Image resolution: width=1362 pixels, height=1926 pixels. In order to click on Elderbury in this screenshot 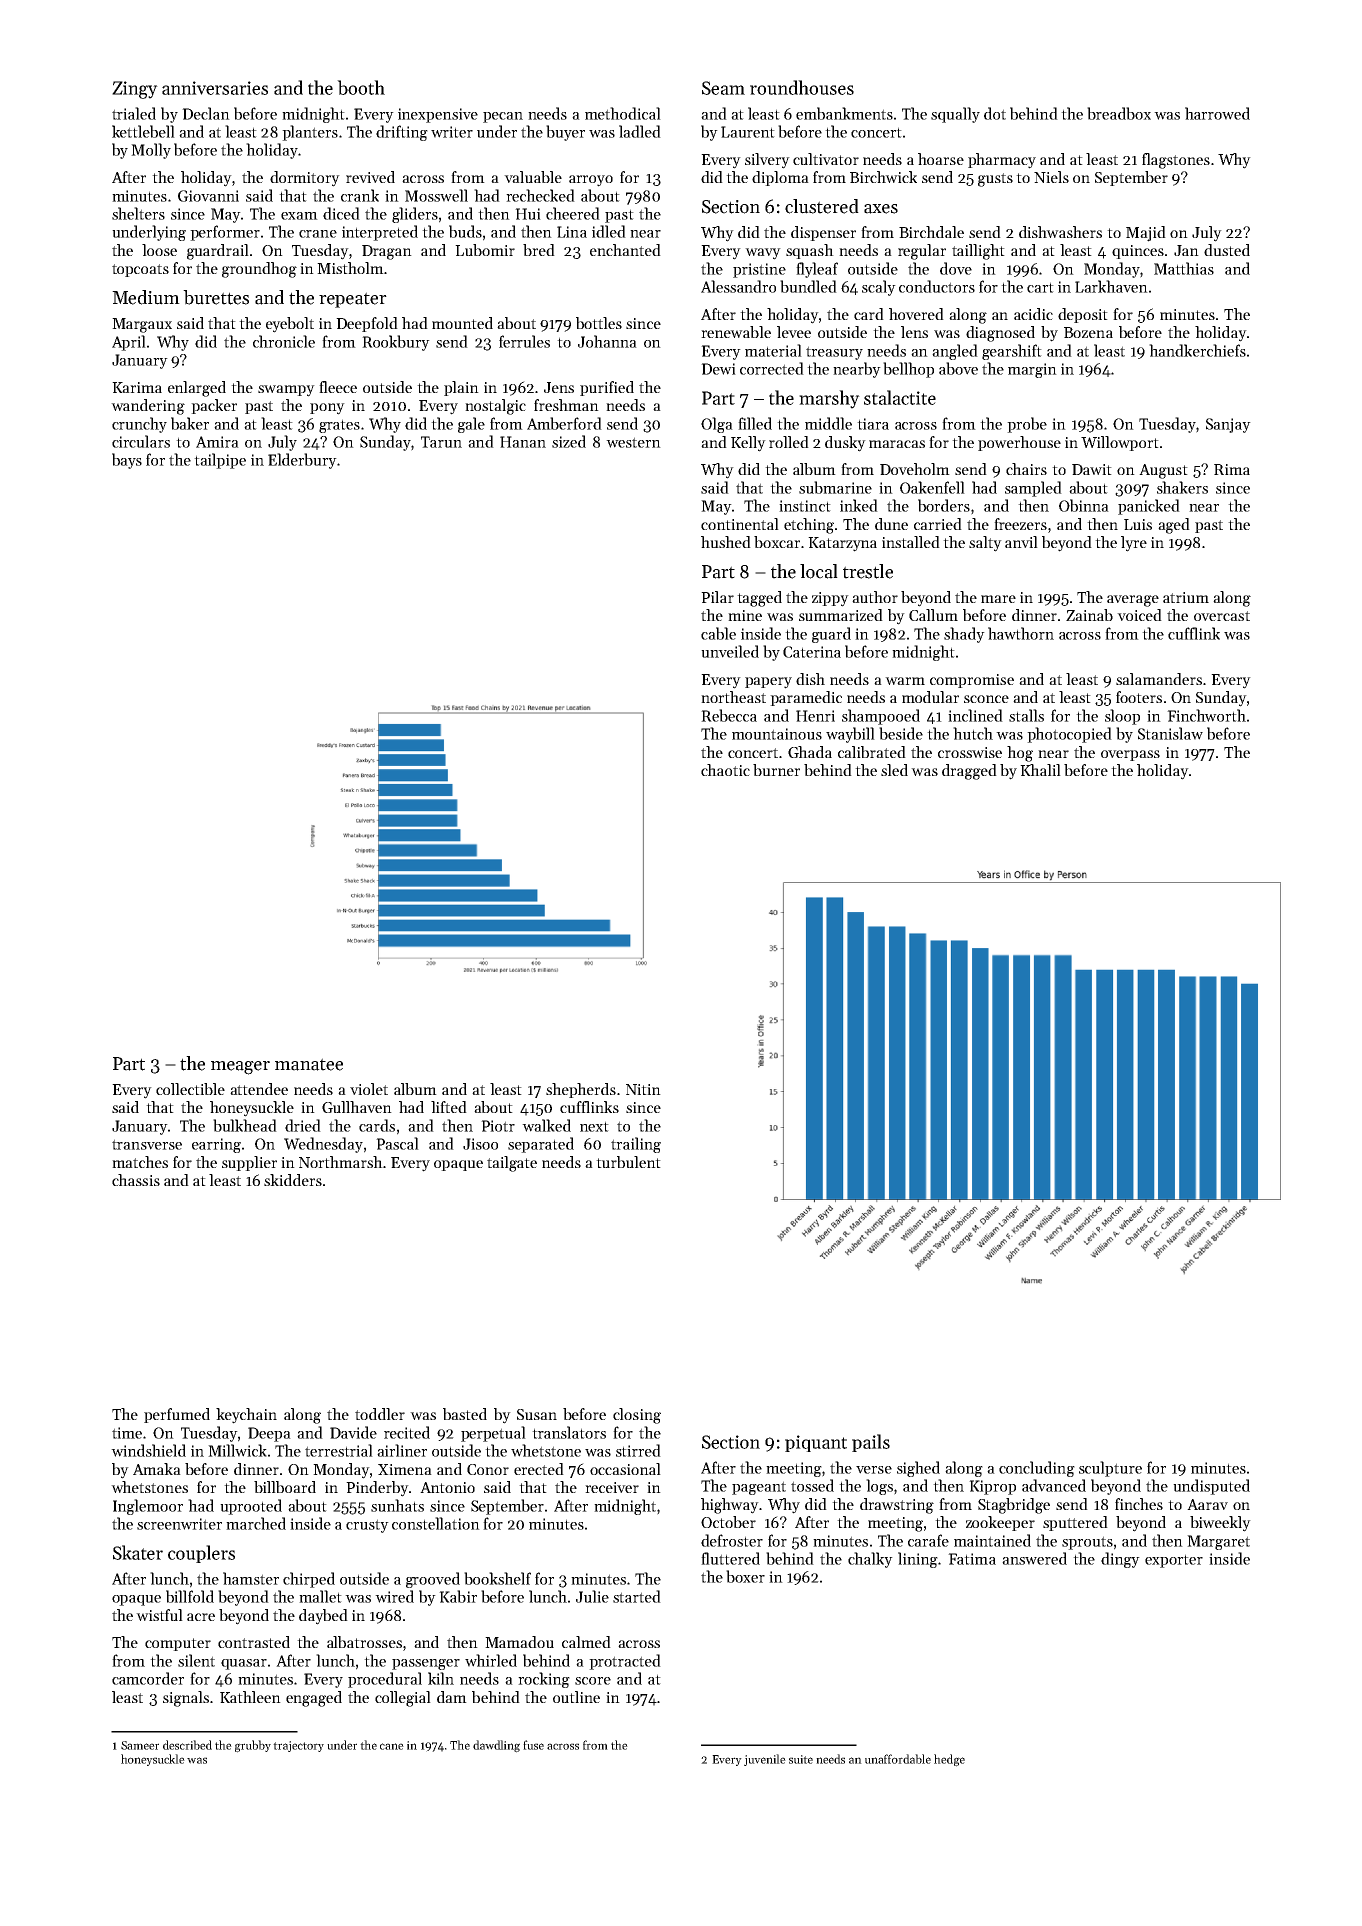, I will do `click(302, 461)`.
